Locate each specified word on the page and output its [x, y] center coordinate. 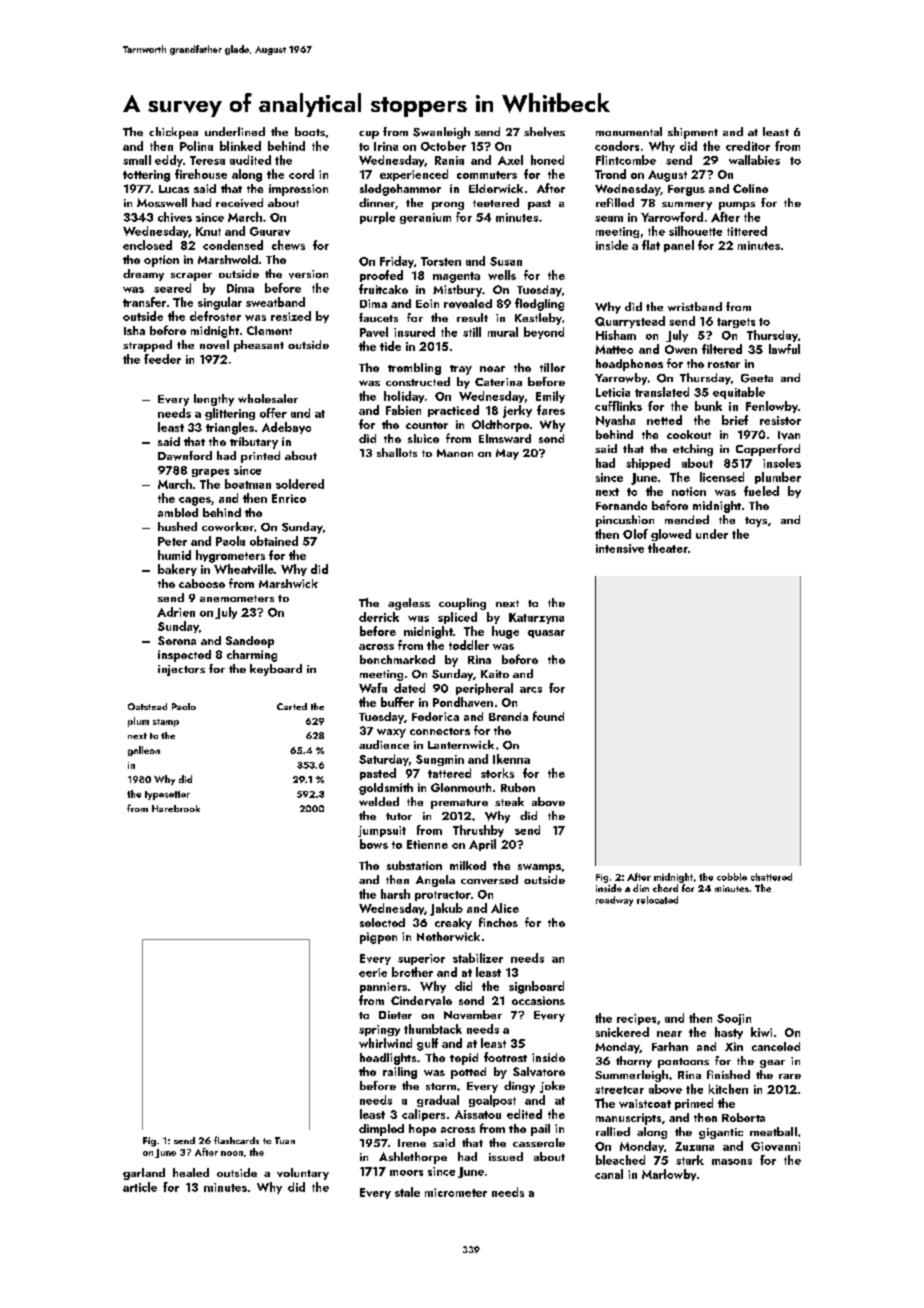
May [507, 454]
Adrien [176, 612]
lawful [784, 349]
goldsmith [386, 789]
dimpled [381, 1130]
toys [756, 522]
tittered [747, 231]
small [137, 160]
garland [144, 1174]
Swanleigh [441, 133]
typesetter [167, 795]
